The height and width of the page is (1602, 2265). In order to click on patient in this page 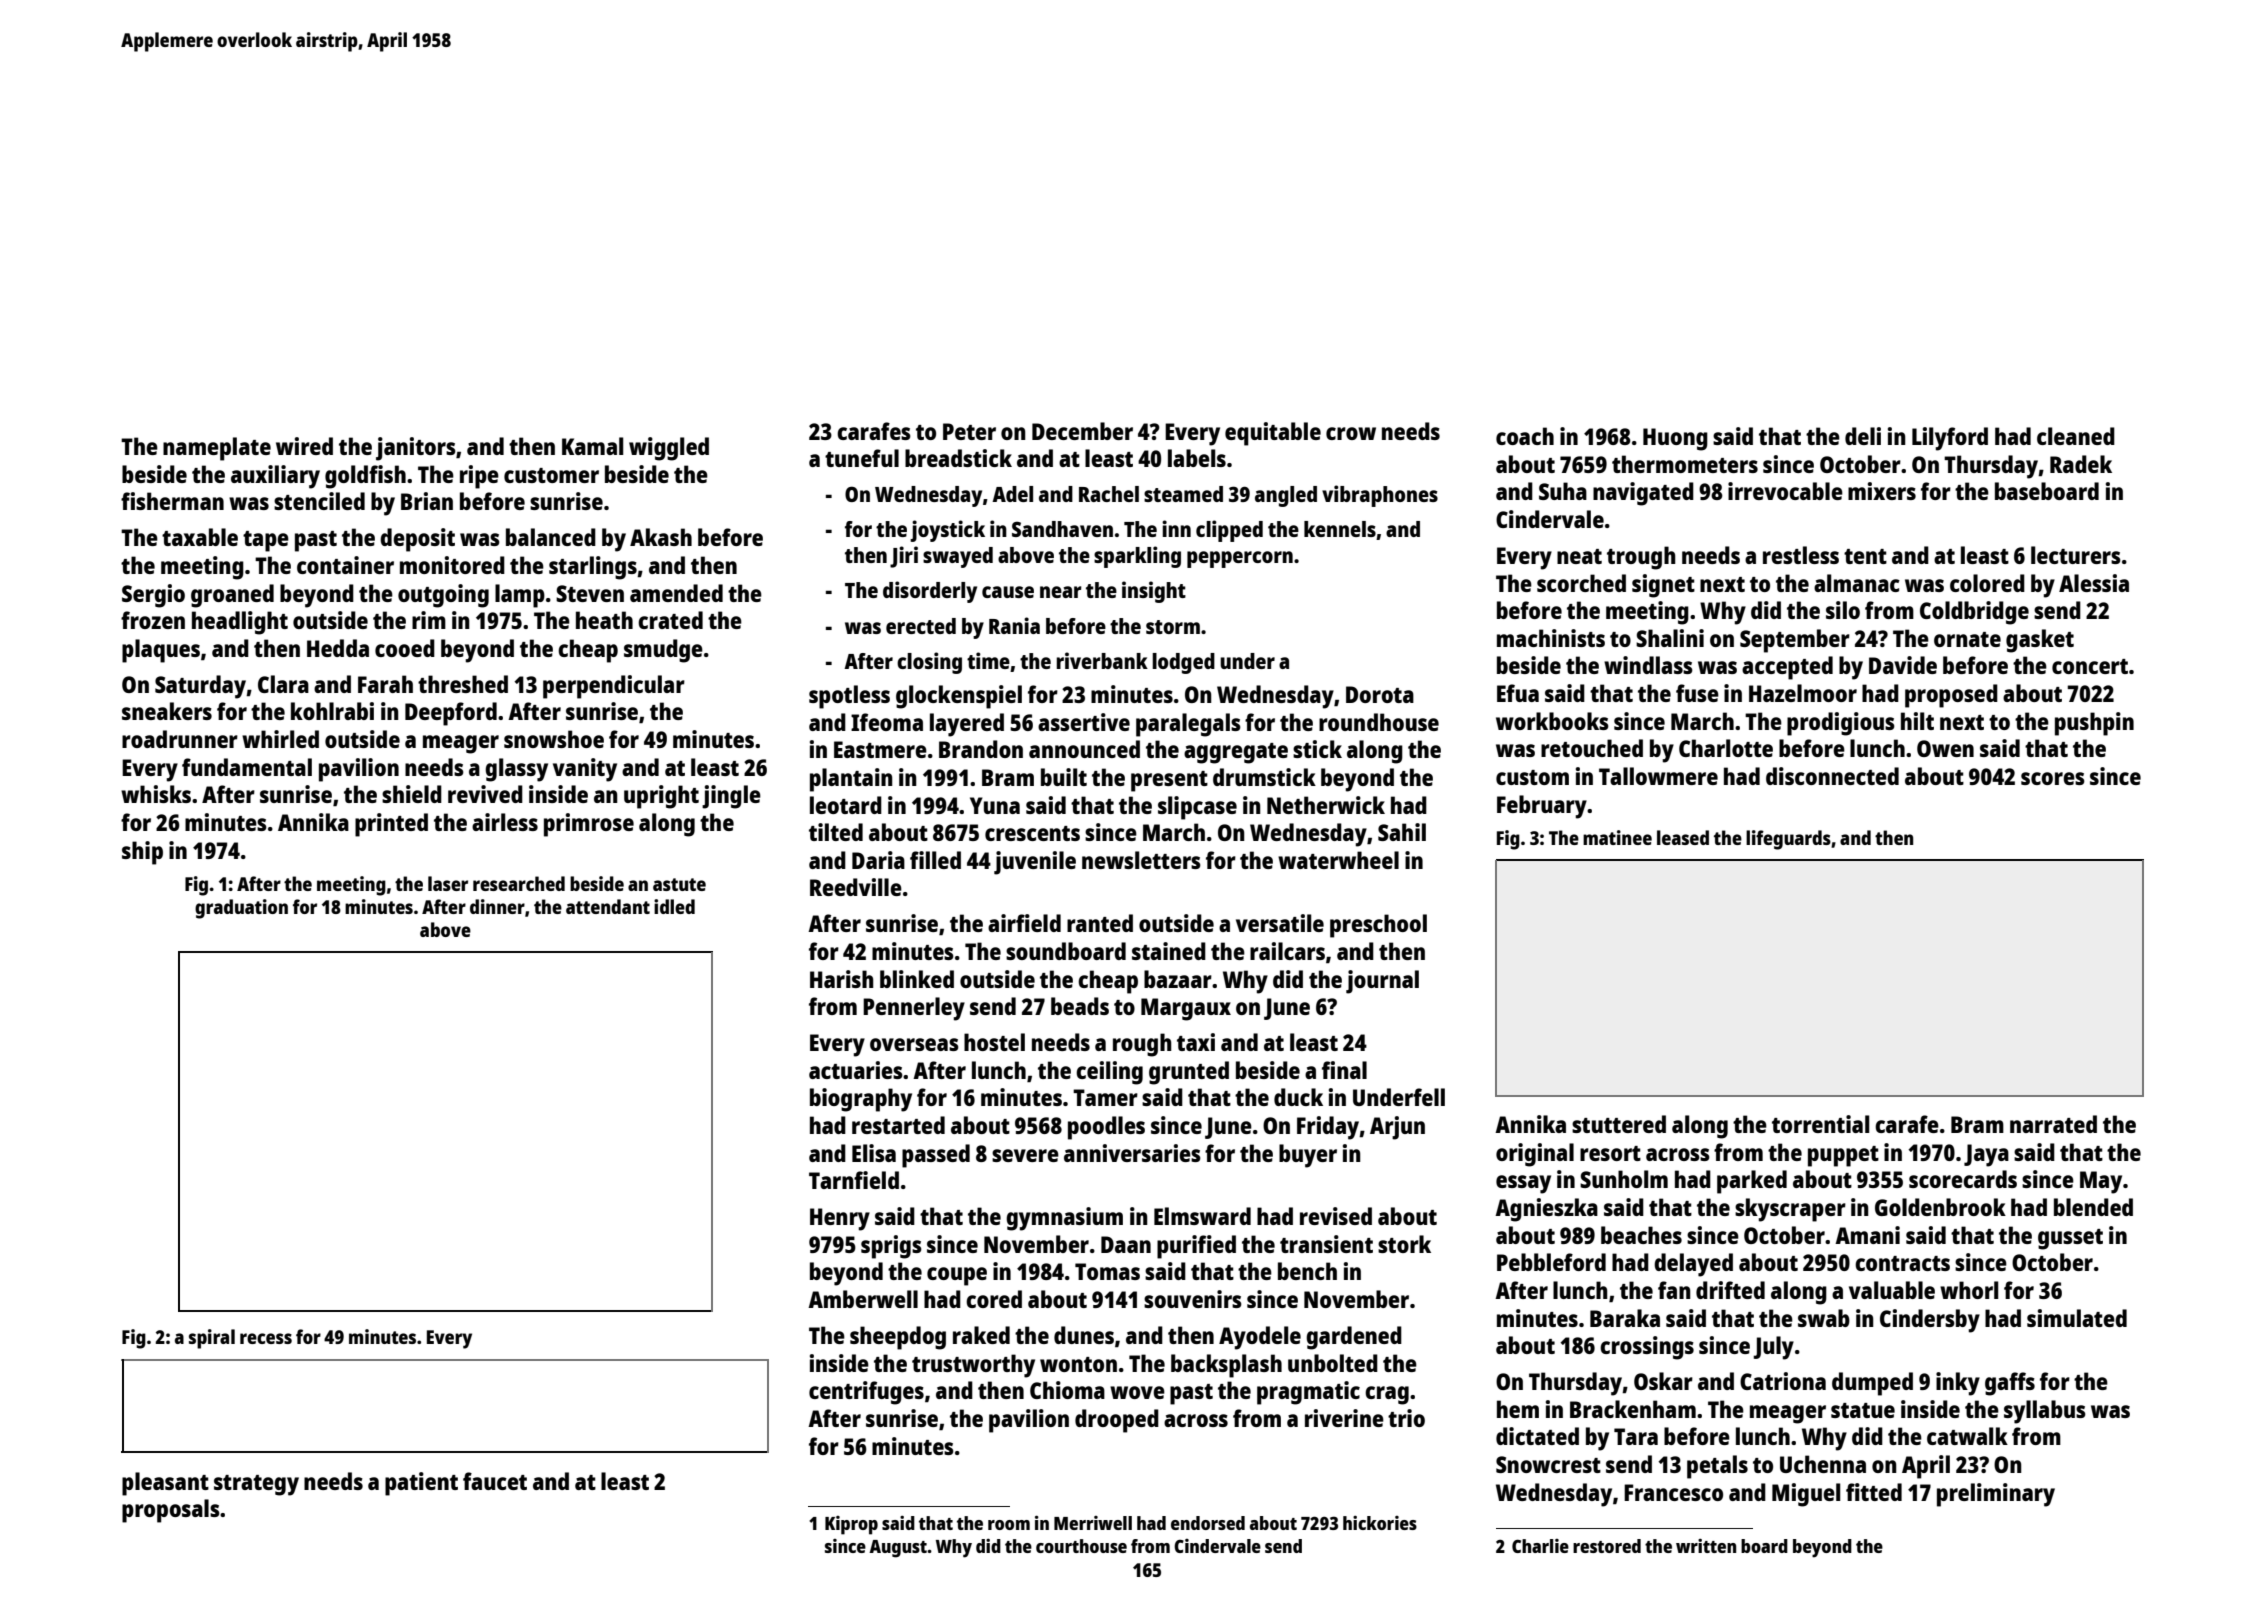, I will do `click(421, 1484)`.
